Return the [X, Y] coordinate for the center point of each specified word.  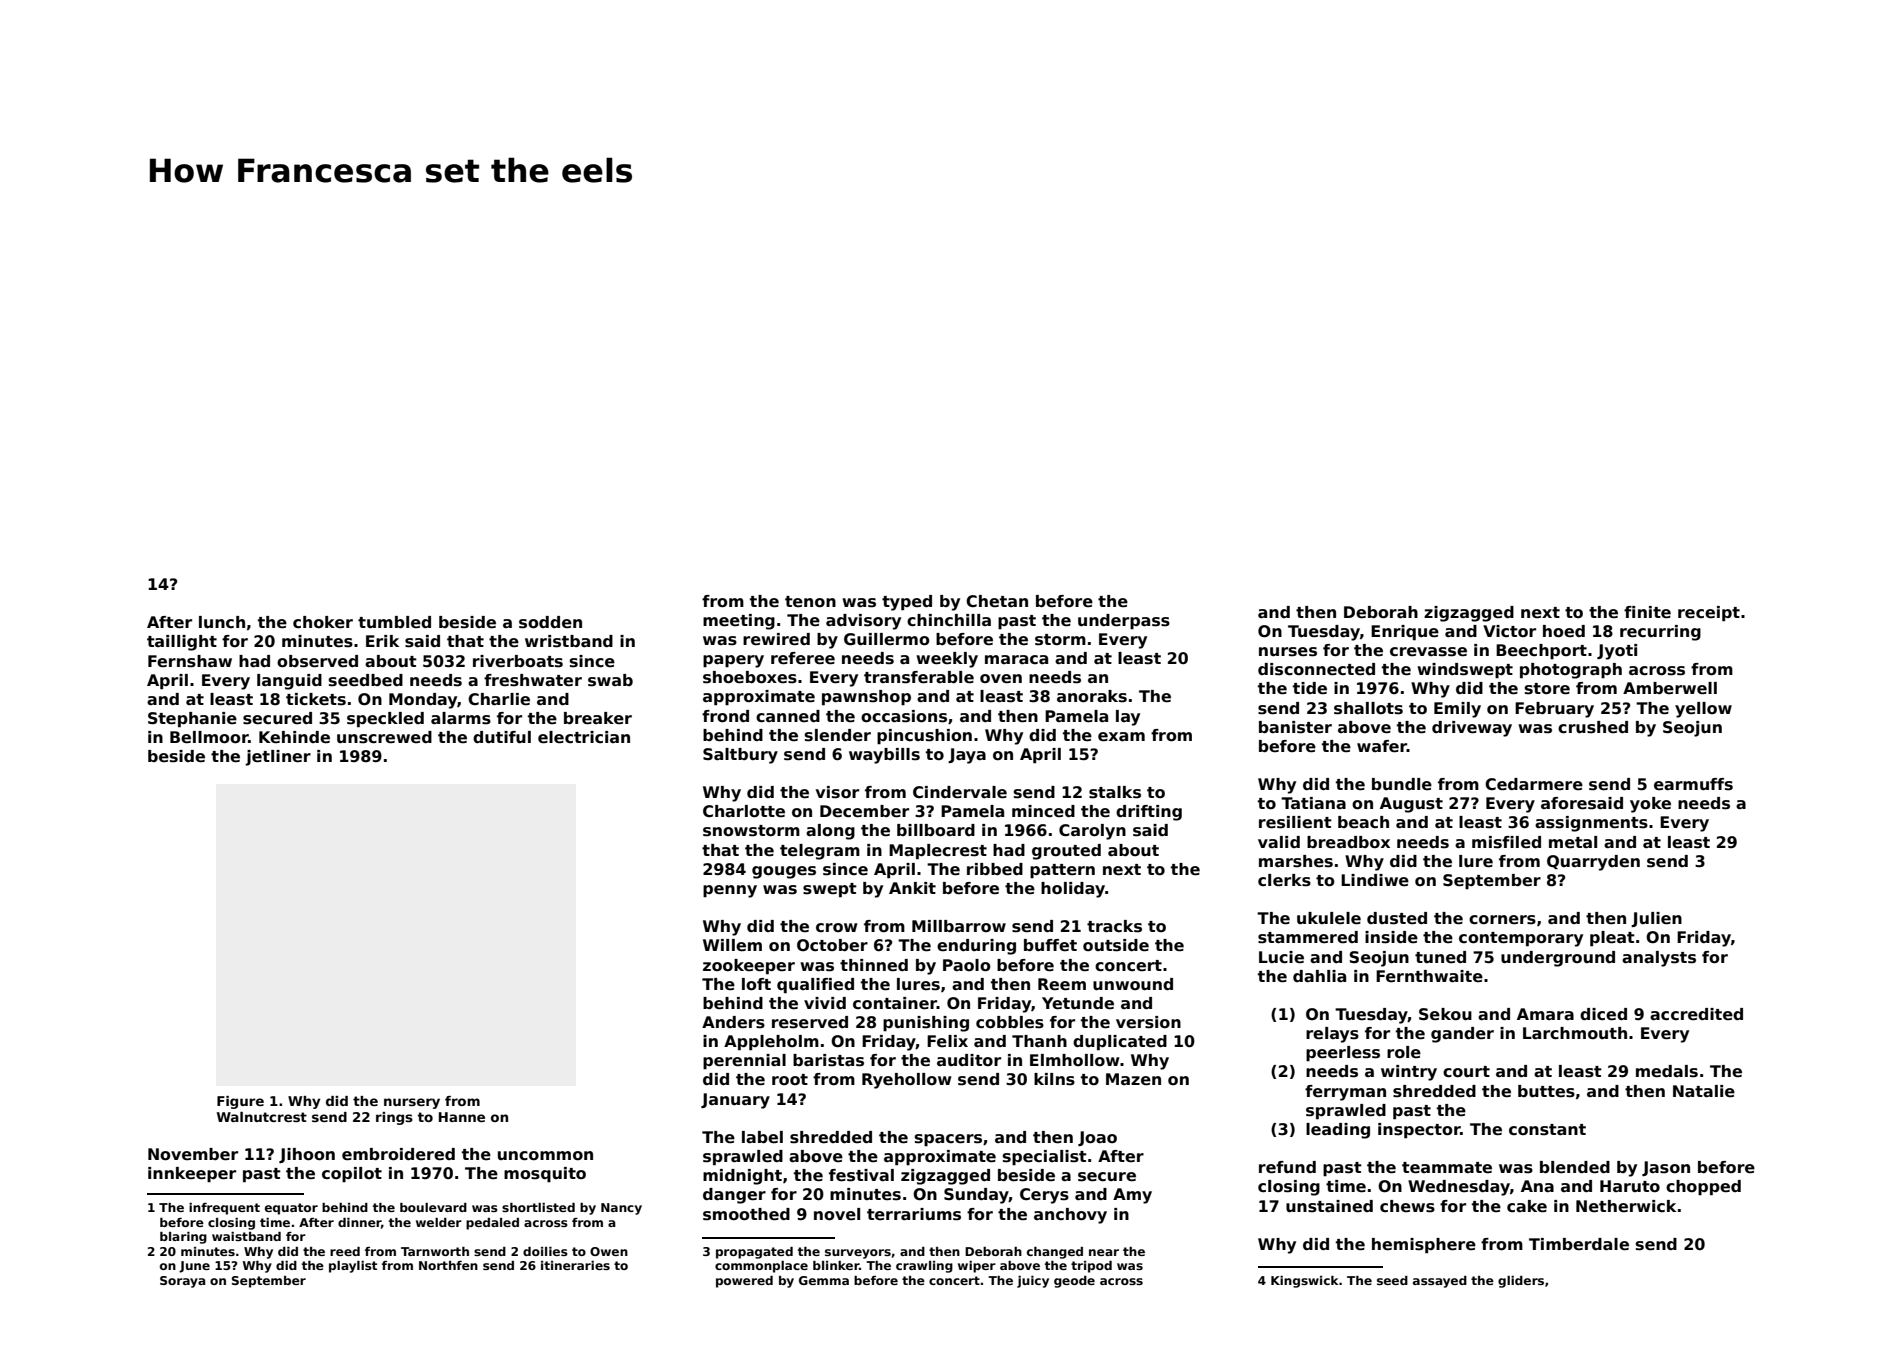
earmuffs [1693, 784]
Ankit [912, 888]
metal [1573, 842]
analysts [1659, 959]
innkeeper [192, 1174]
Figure [240, 1102]
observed [317, 661]
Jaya [967, 756]
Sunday [976, 1196]
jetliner [278, 758]
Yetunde [1078, 1003]
